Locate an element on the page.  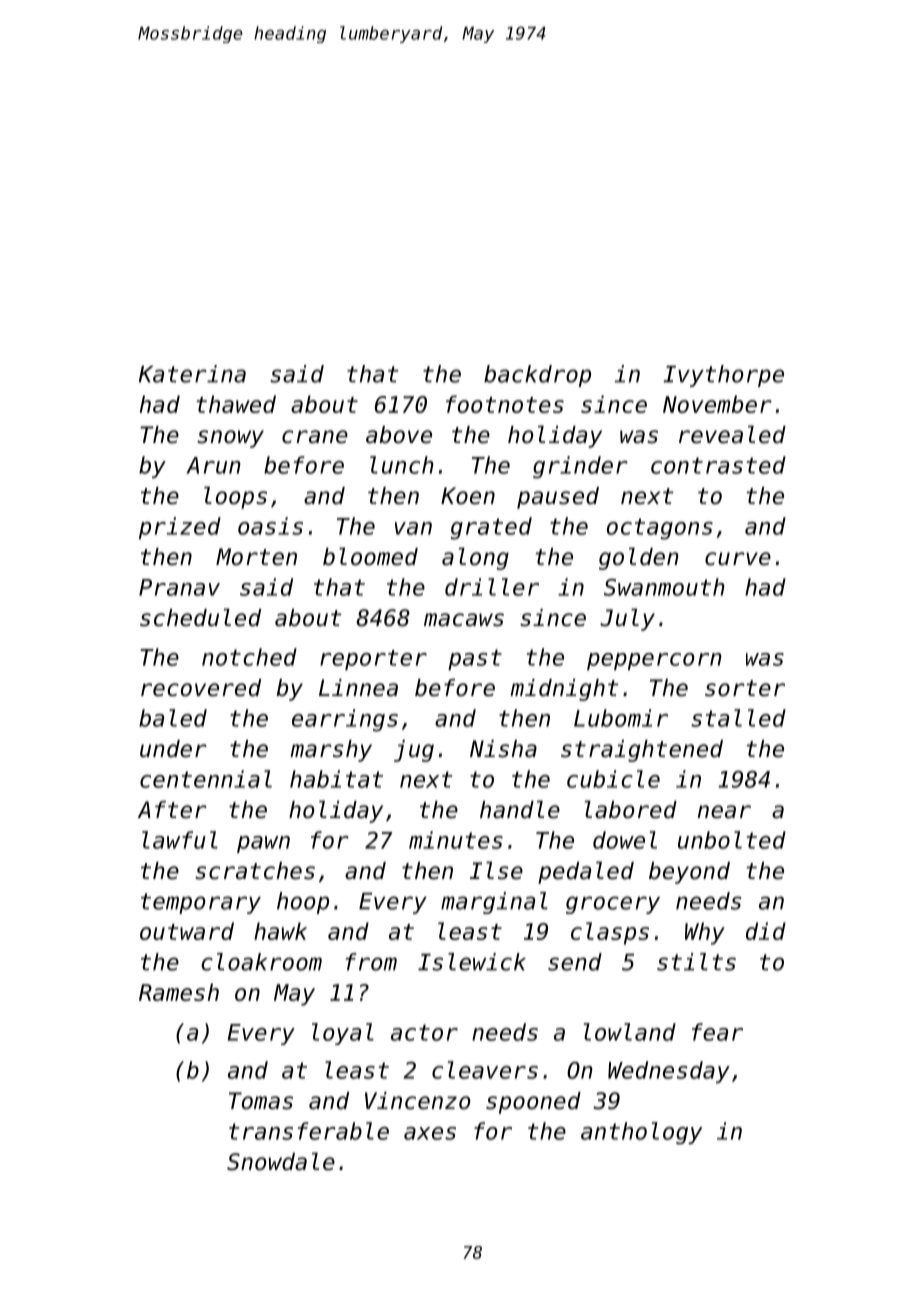
cubicle is located at coordinates (613, 779).
